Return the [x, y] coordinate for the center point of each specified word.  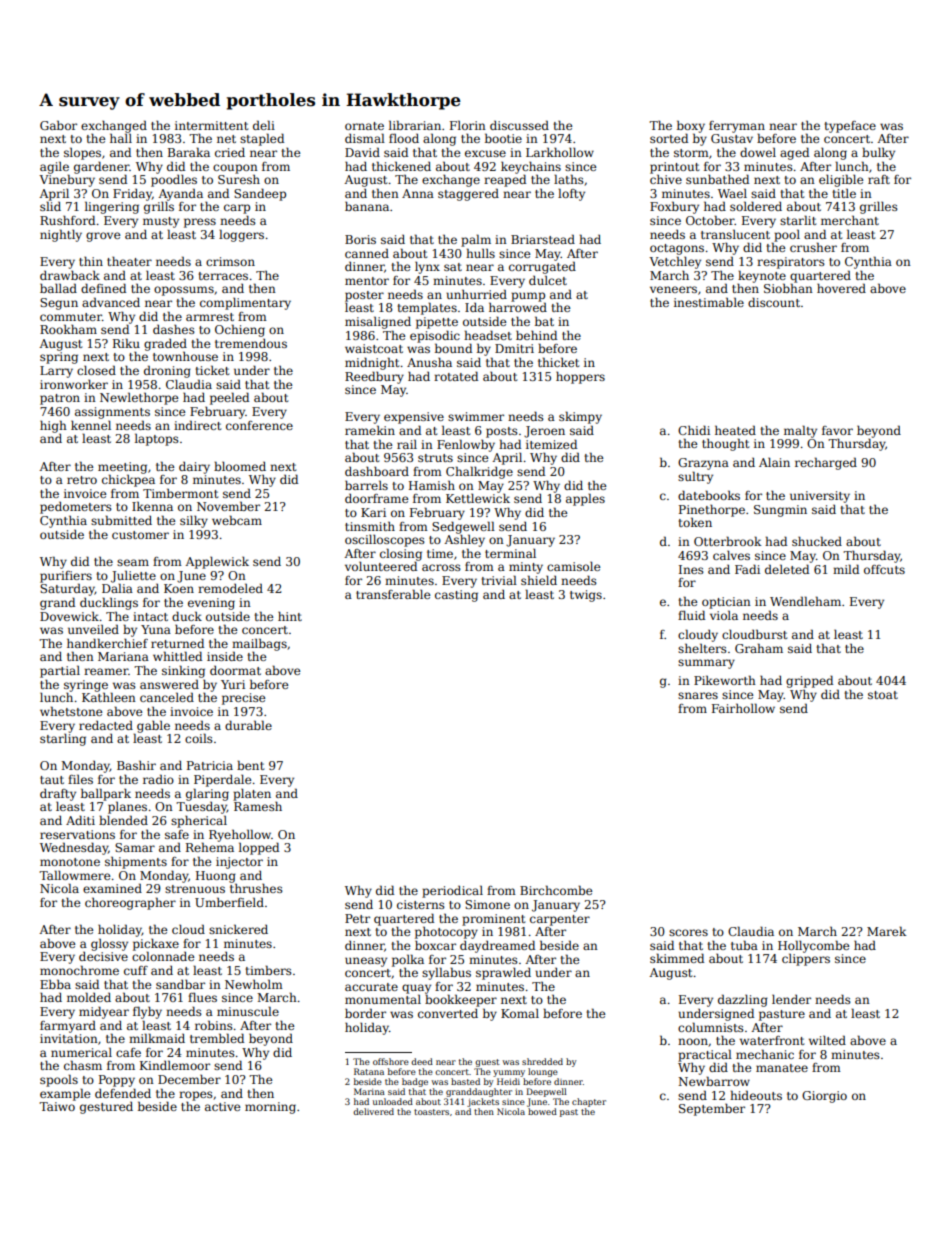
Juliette [133, 576]
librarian [415, 125]
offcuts [884, 569]
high [53, 426]
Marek [886, 931]
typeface [850, 127]
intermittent [211, 125]
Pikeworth [725, 680]
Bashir [136, 765]
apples [585, 499]
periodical [452, 891]
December [189, 1079]
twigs [586, 596]
